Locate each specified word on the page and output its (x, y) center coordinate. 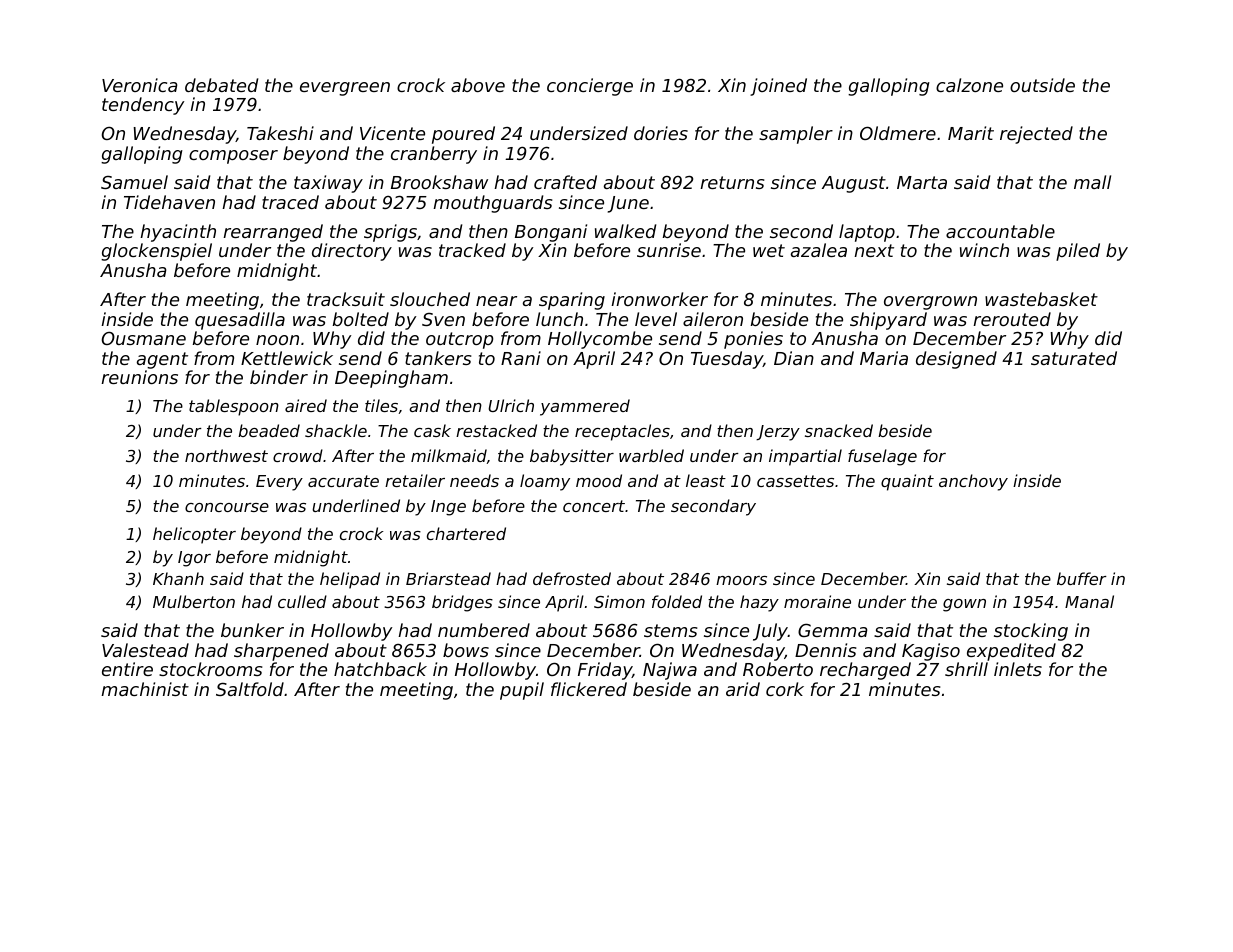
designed (956, 360)
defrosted (572, 578)
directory (352, 252)
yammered (585, 407)
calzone (969, 85)
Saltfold (250, 689)
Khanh (178, 578)
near (496, 301)
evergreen (345, 89)
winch (984, 250)
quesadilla (240, 321)
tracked (472, 250)
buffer (1082, 578)
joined (778, 87)
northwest (226, 455)
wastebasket (1041, 299)
